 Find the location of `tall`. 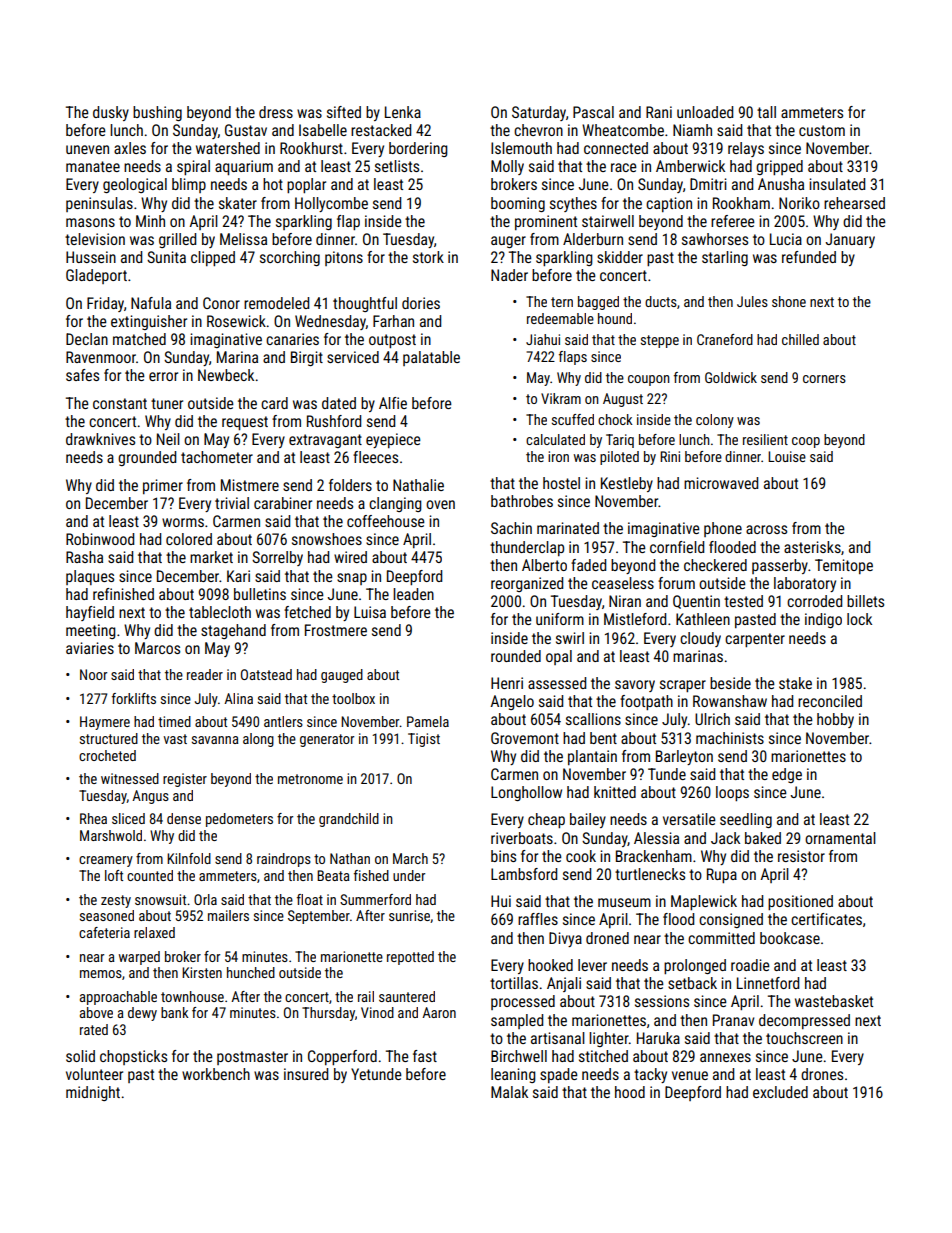

tall is located at coordinates (766, 112).
